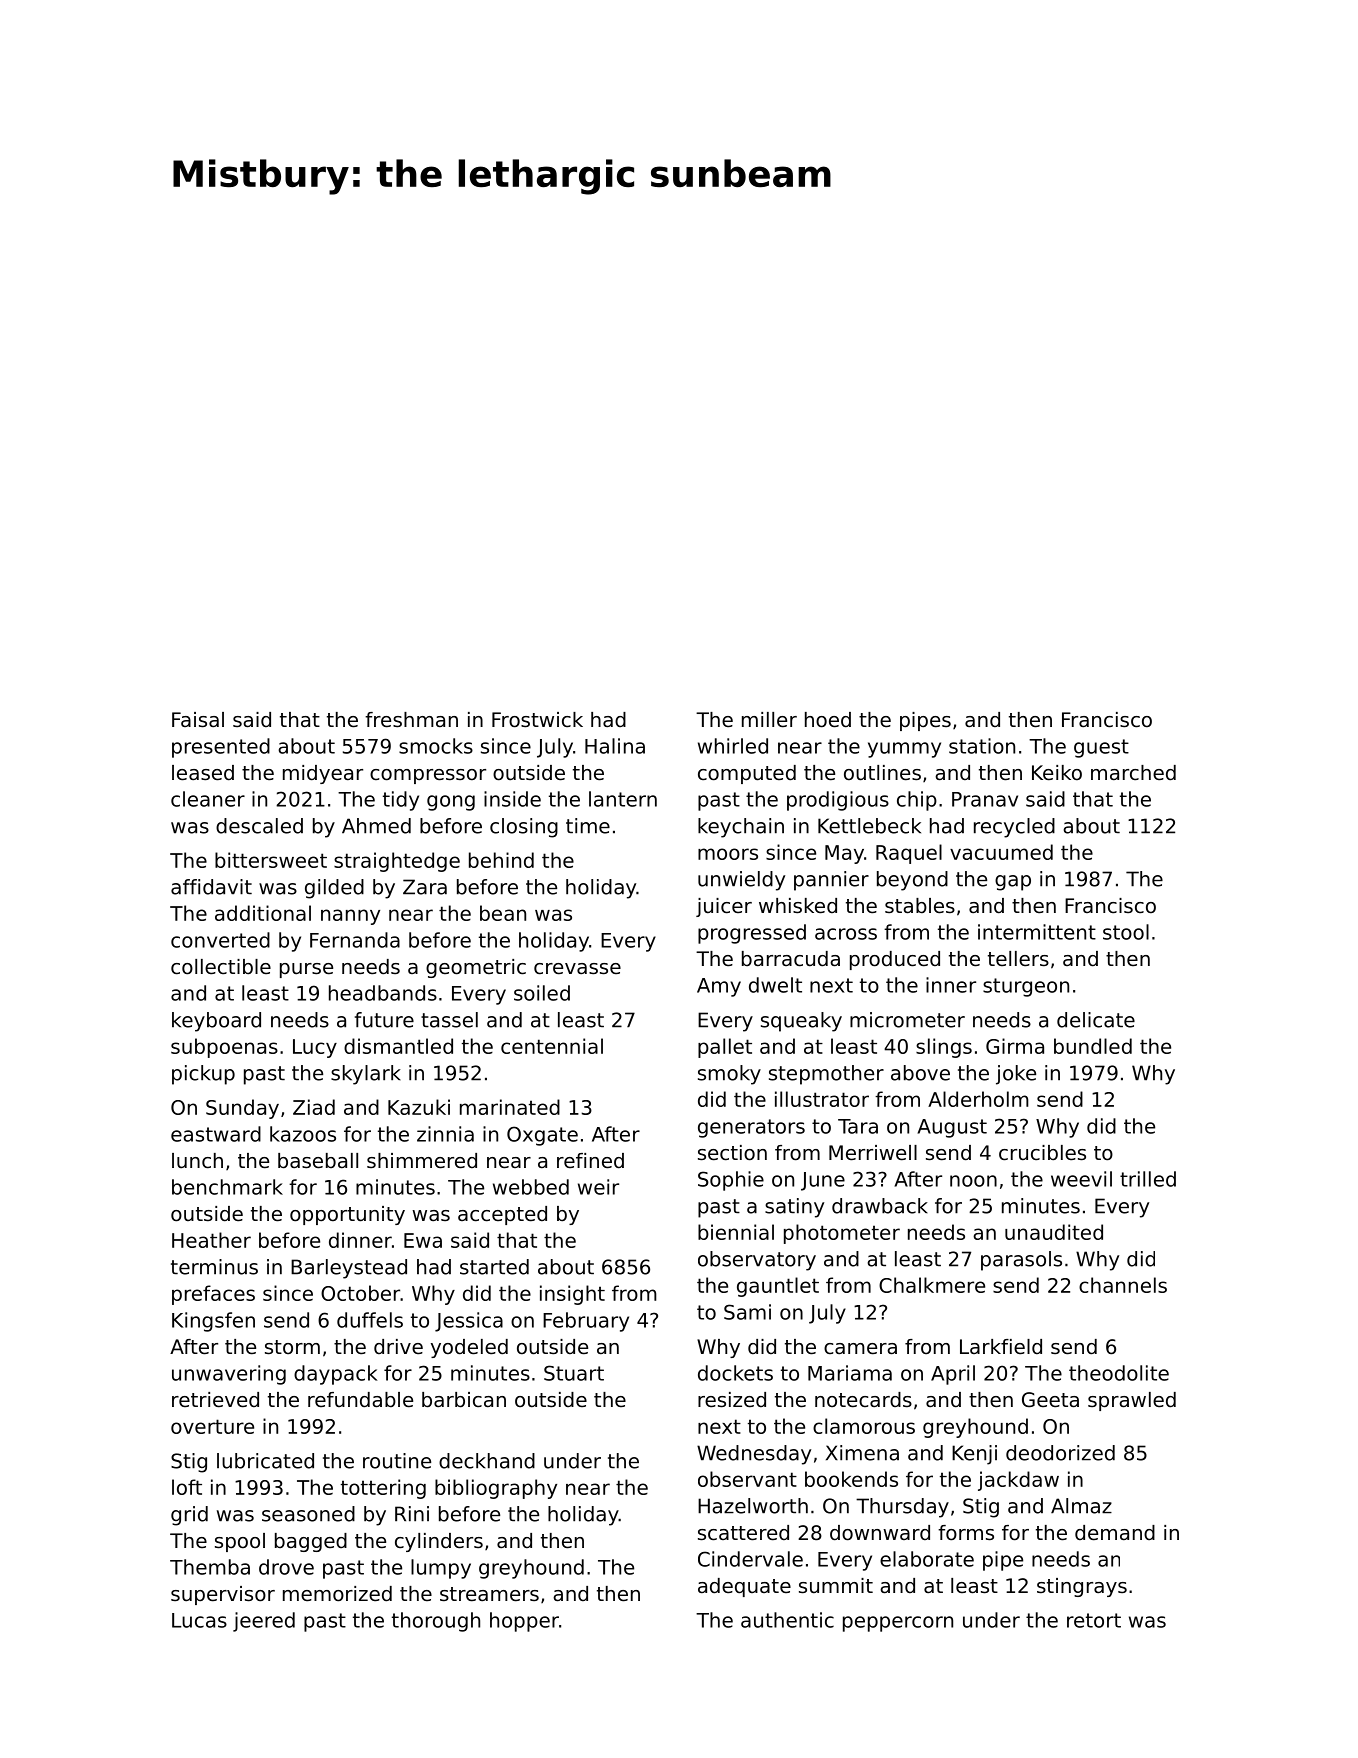  What do you see at coordinates (469, 1322) in the screenshot?
I see `Jessica` at bounding box center [469, 1322].
